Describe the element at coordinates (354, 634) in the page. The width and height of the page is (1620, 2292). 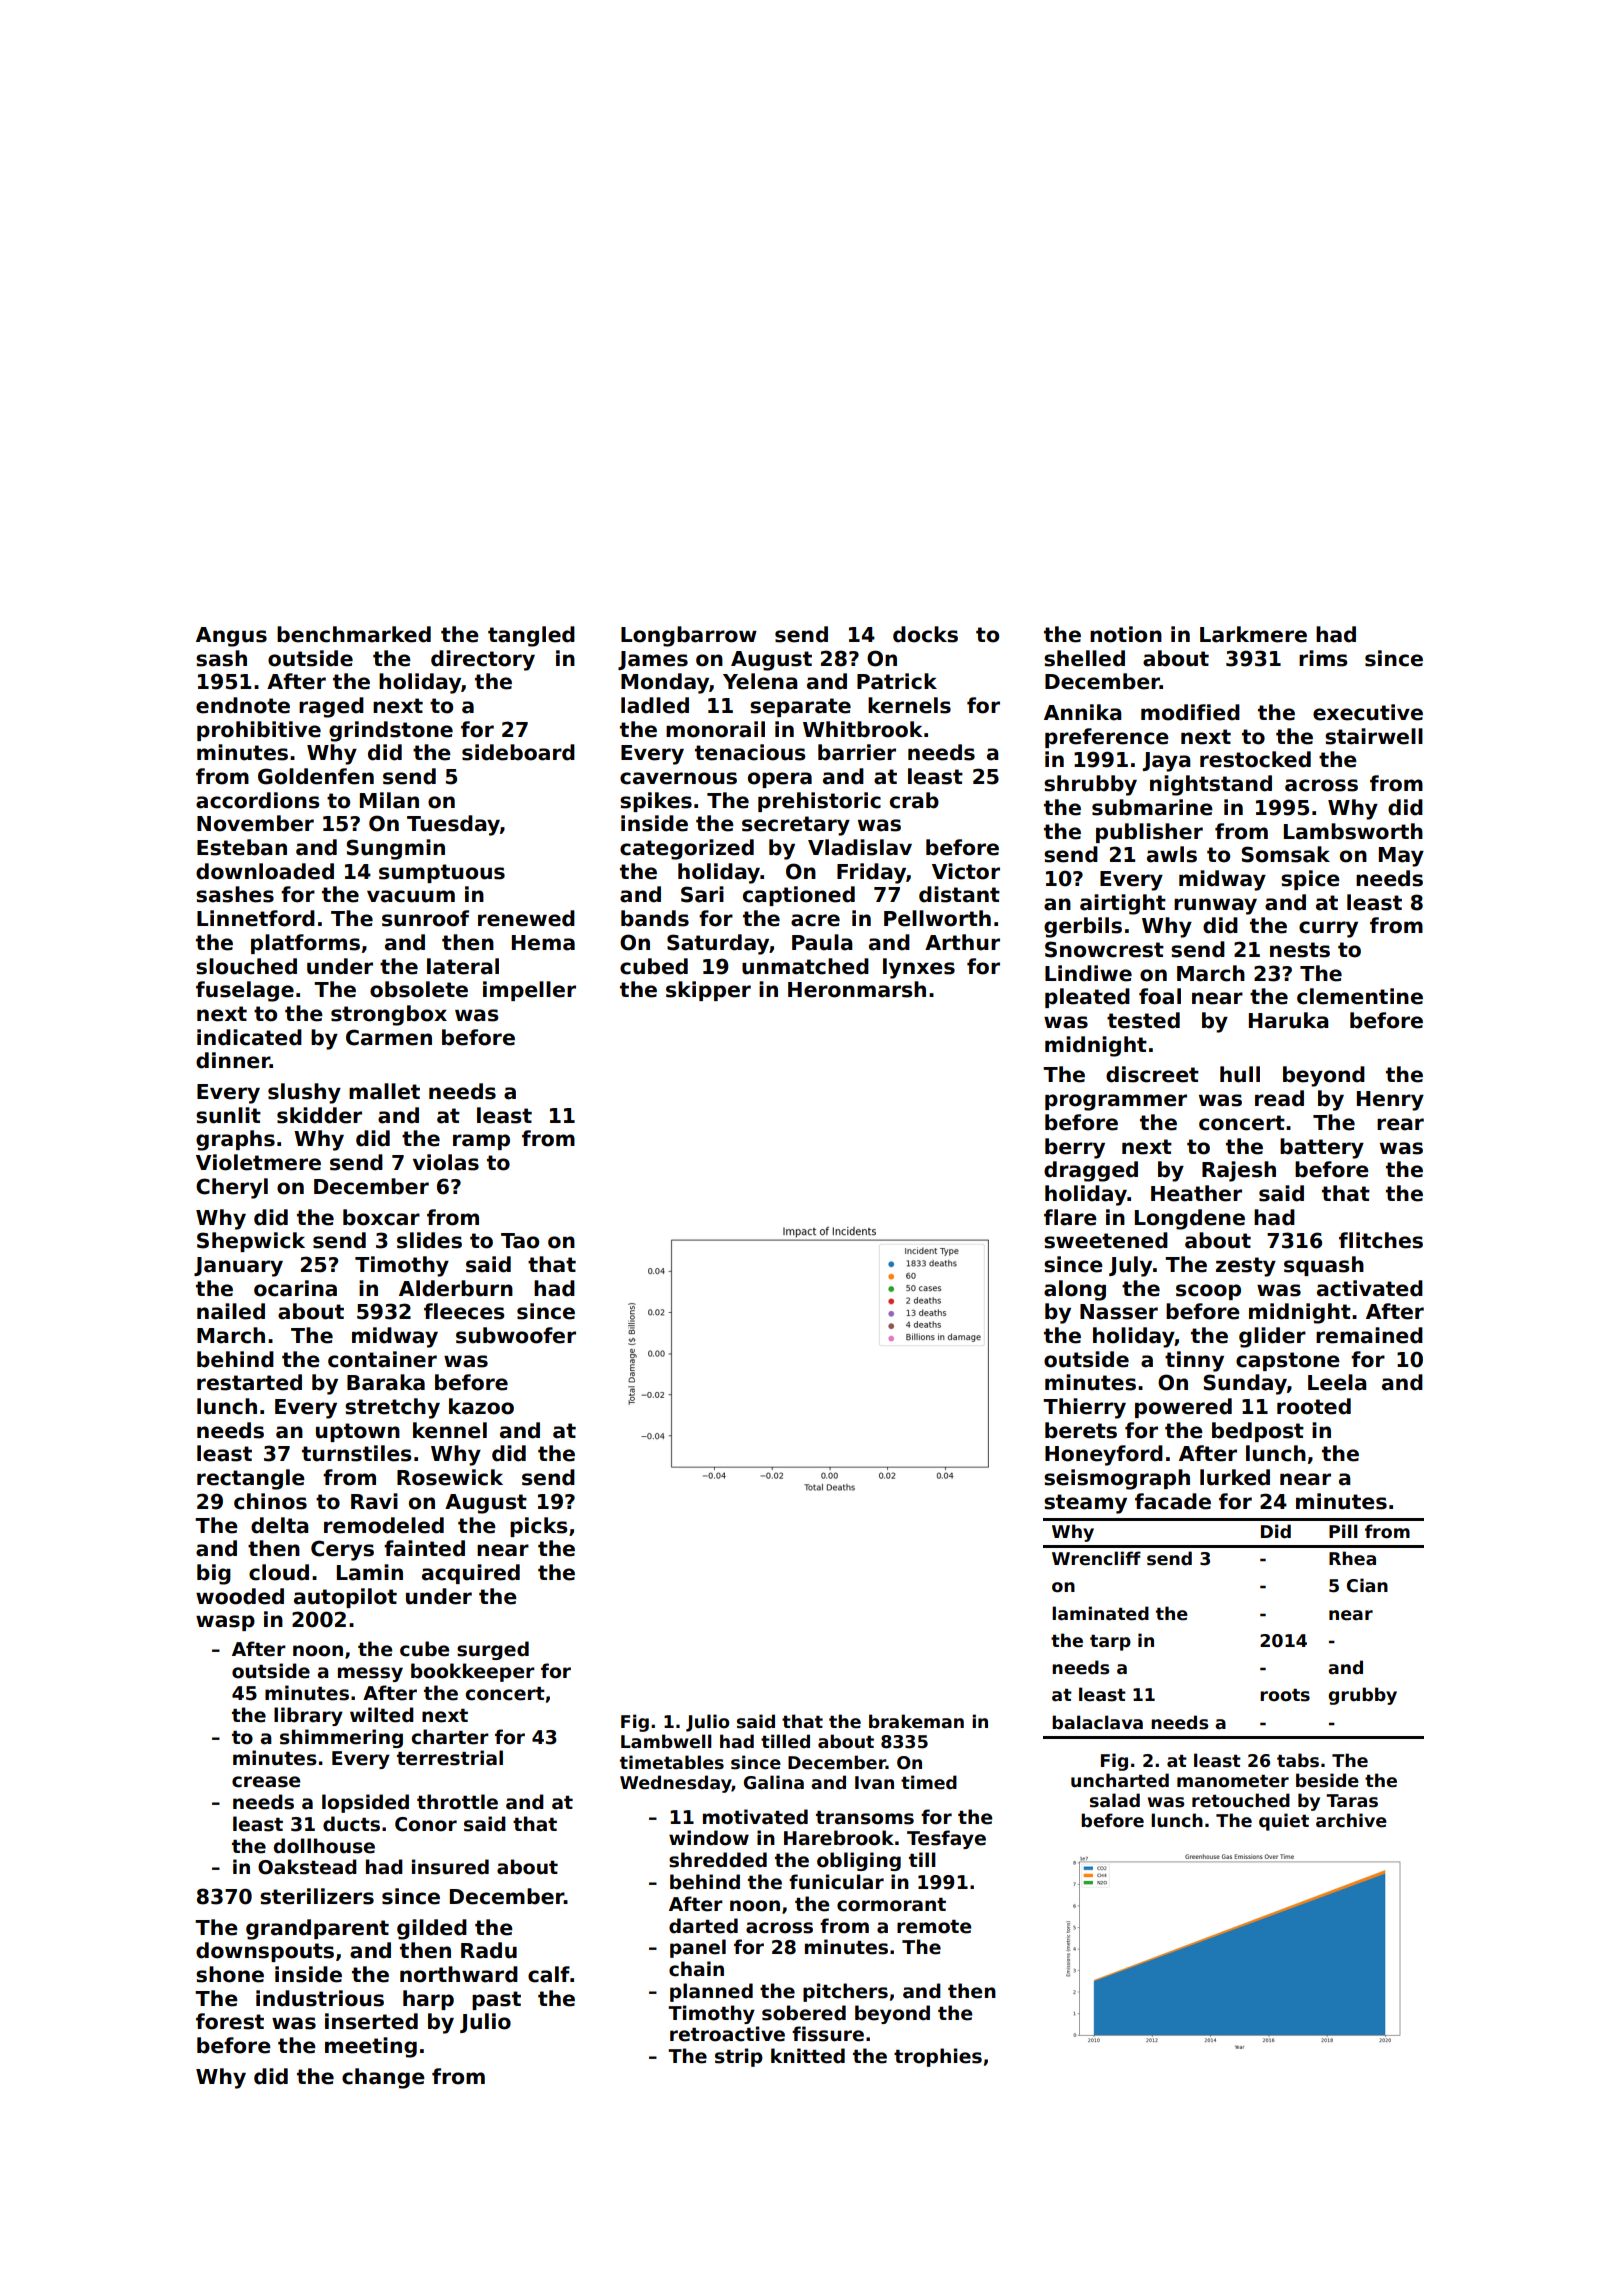
I see `benchmarked` at that location.
